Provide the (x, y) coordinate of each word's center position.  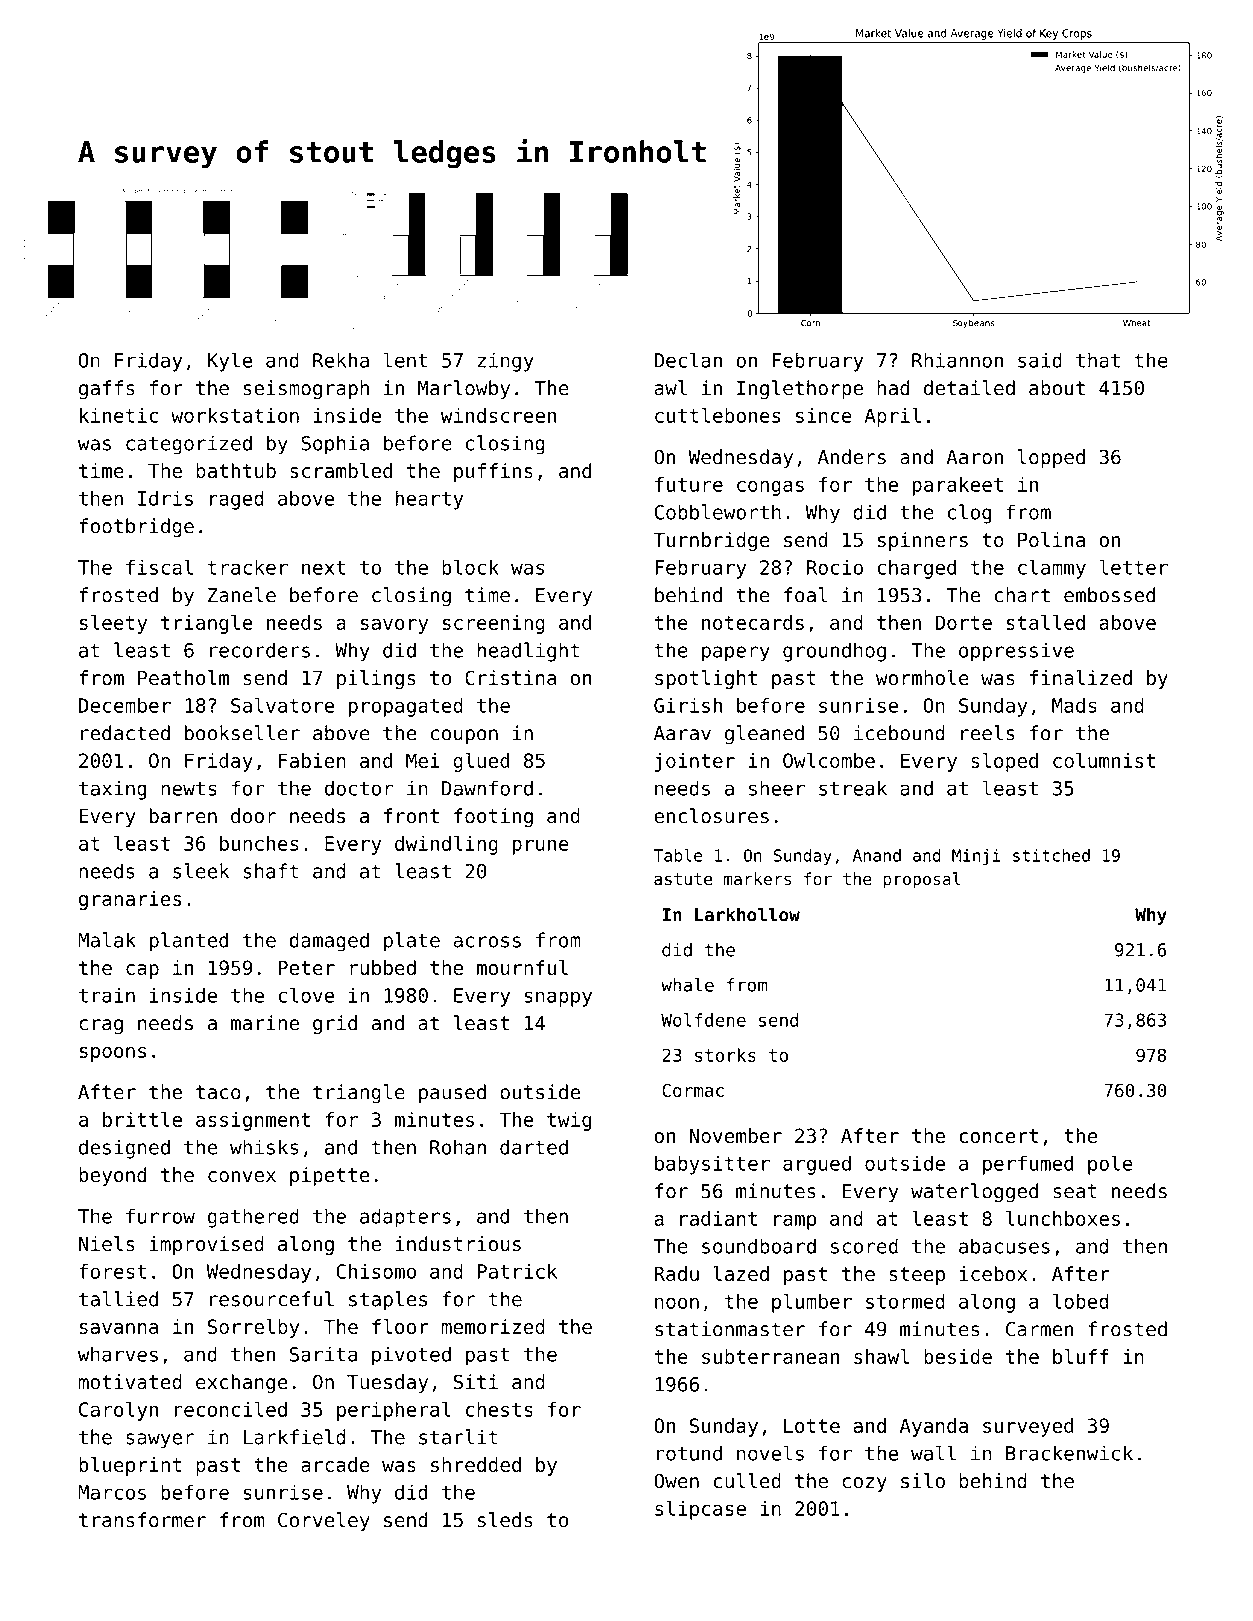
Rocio (835, 567)
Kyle (230, 362)
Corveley (324, 1521)
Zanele (242, 595)
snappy (558, 999)
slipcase (700, 1510)
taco (218, 1092)
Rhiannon (957, 360)
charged (917, 569)
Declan (688, 360)
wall (933, 1453)
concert (998, 1136)
